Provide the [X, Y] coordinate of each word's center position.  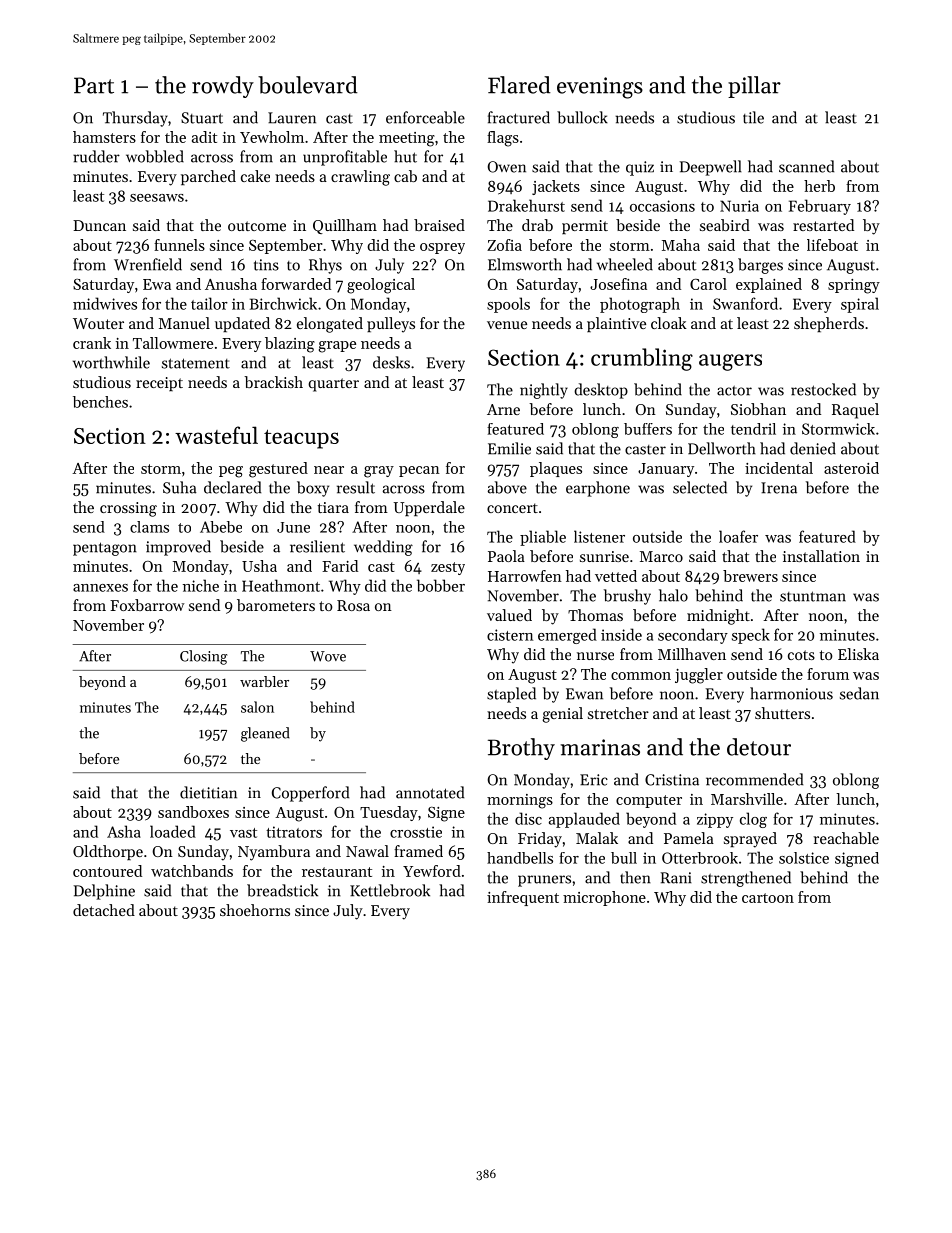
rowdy [223, 87]
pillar [754, 87]
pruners [544, 881]
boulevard [308, 85]
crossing [128, 509]
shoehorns [255, 910]
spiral [860, 305]
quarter [333, 385]
